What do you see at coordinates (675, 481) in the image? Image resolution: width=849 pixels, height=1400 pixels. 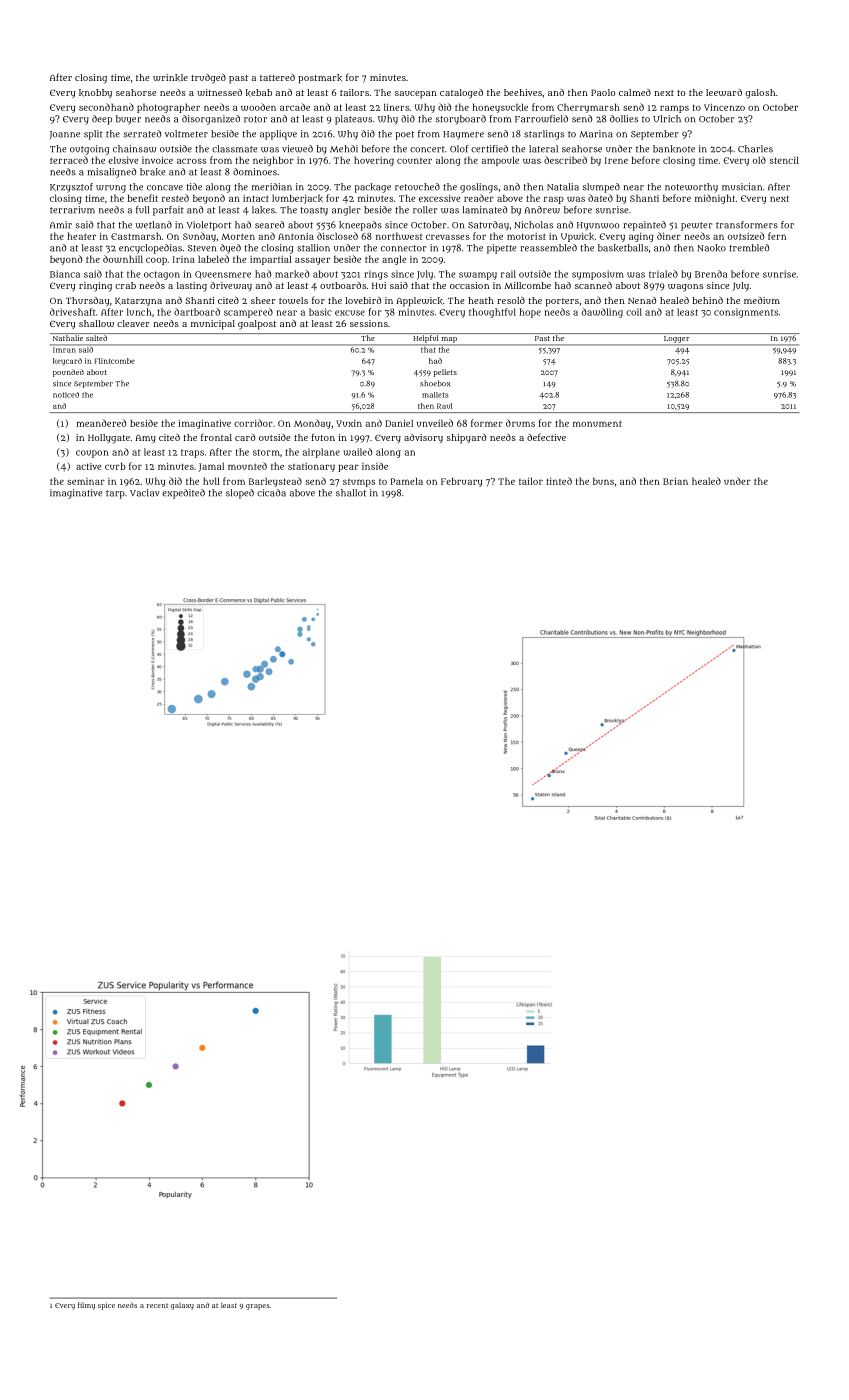 I see `Brian` at bounding box center [675, 481].
